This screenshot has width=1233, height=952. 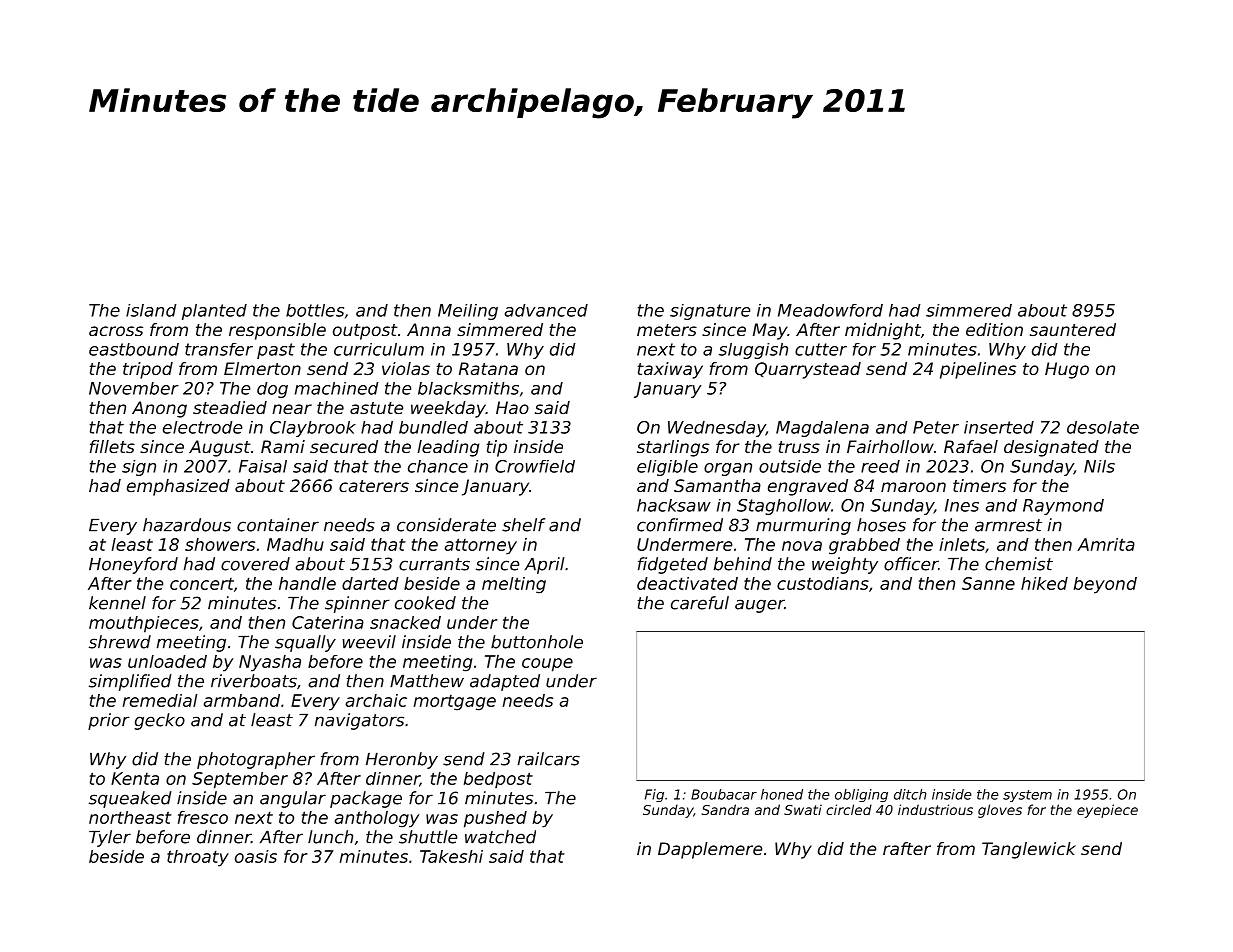 What do you see at coordinates (710, 850) in the screenshot?
I see `Dapplemere` at bounding box center [710, 850].
